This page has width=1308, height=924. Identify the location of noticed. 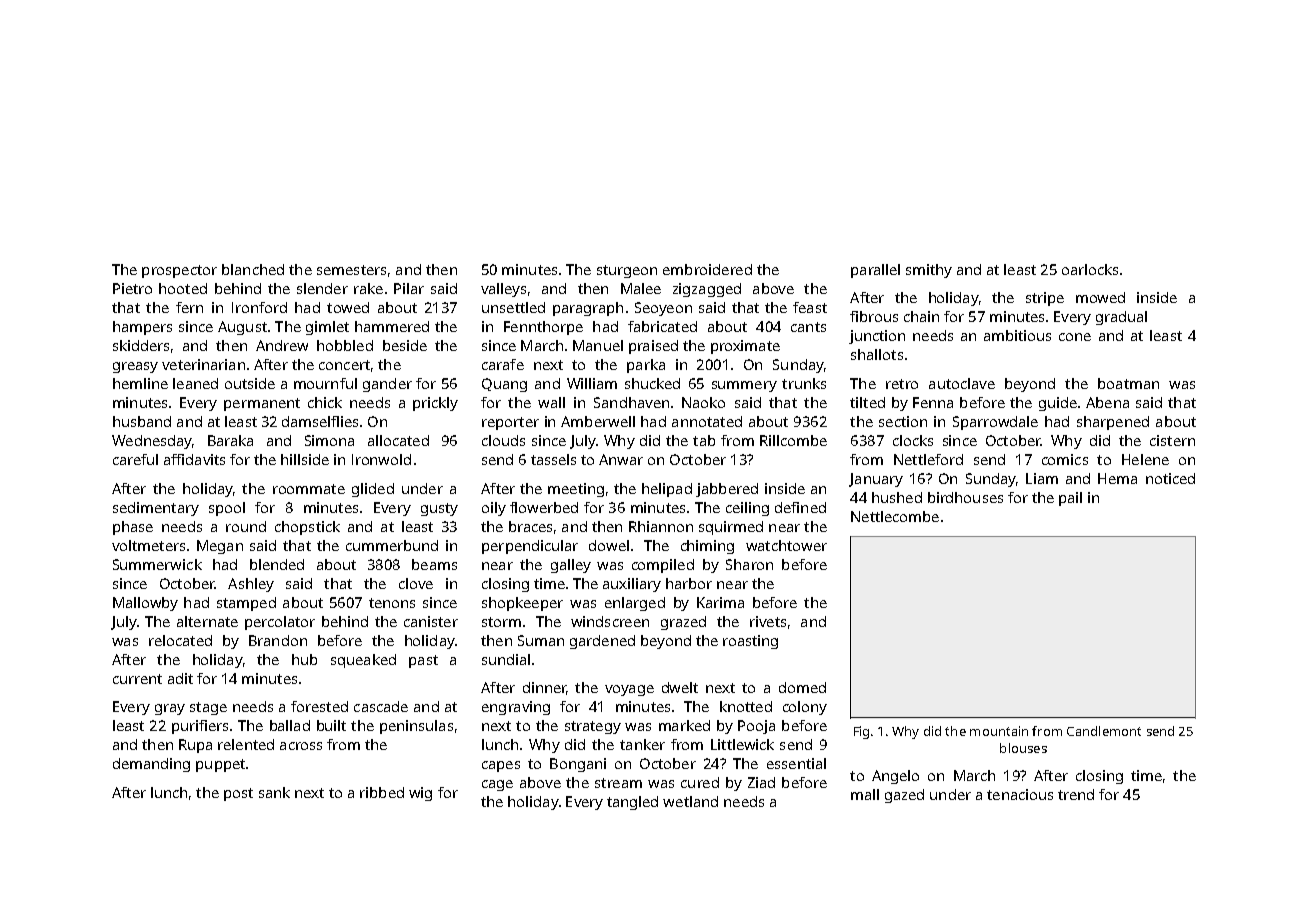
(1170, 478).
